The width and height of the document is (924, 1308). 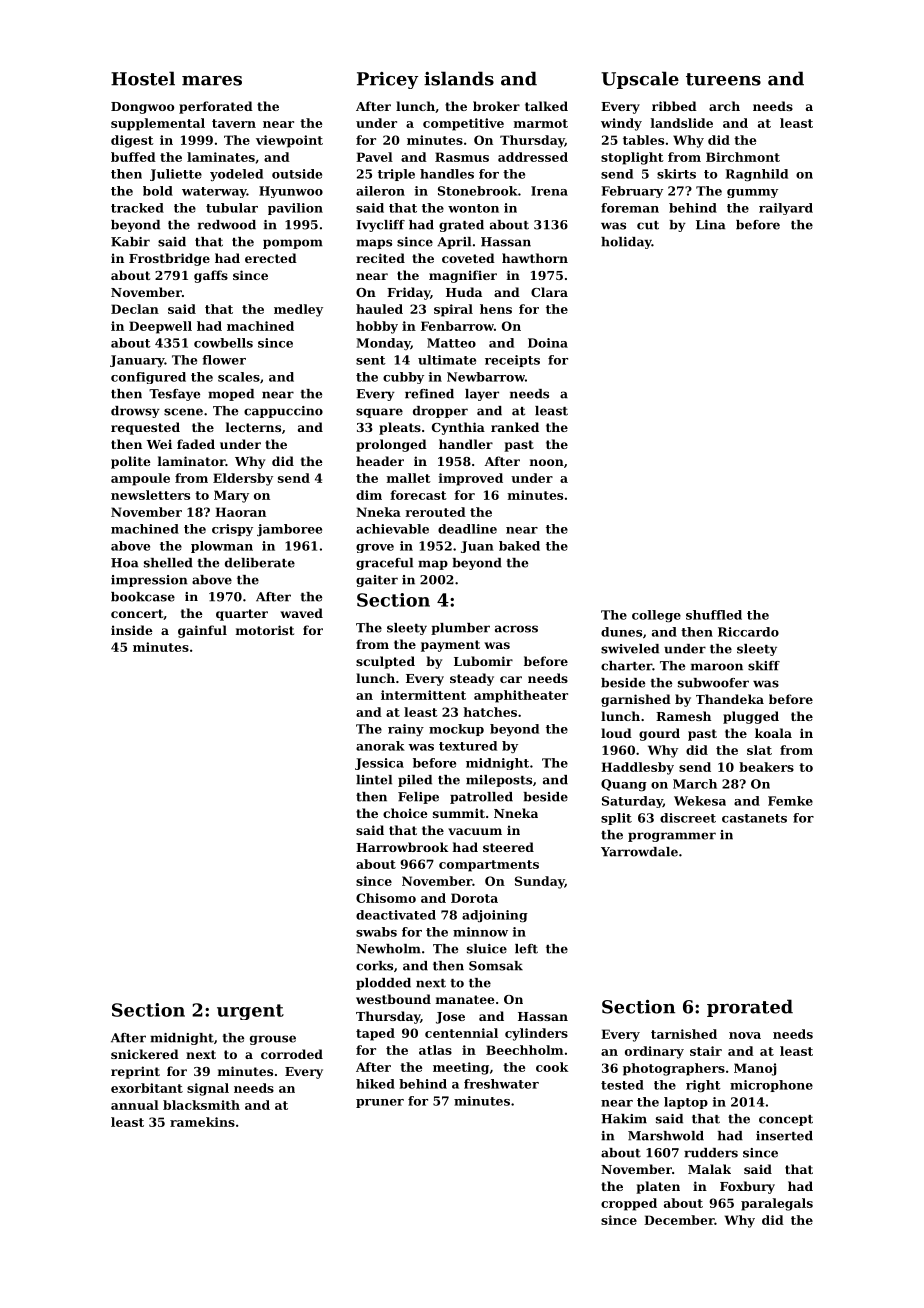 I want to click on tureens, so click(x=723, y=79).
